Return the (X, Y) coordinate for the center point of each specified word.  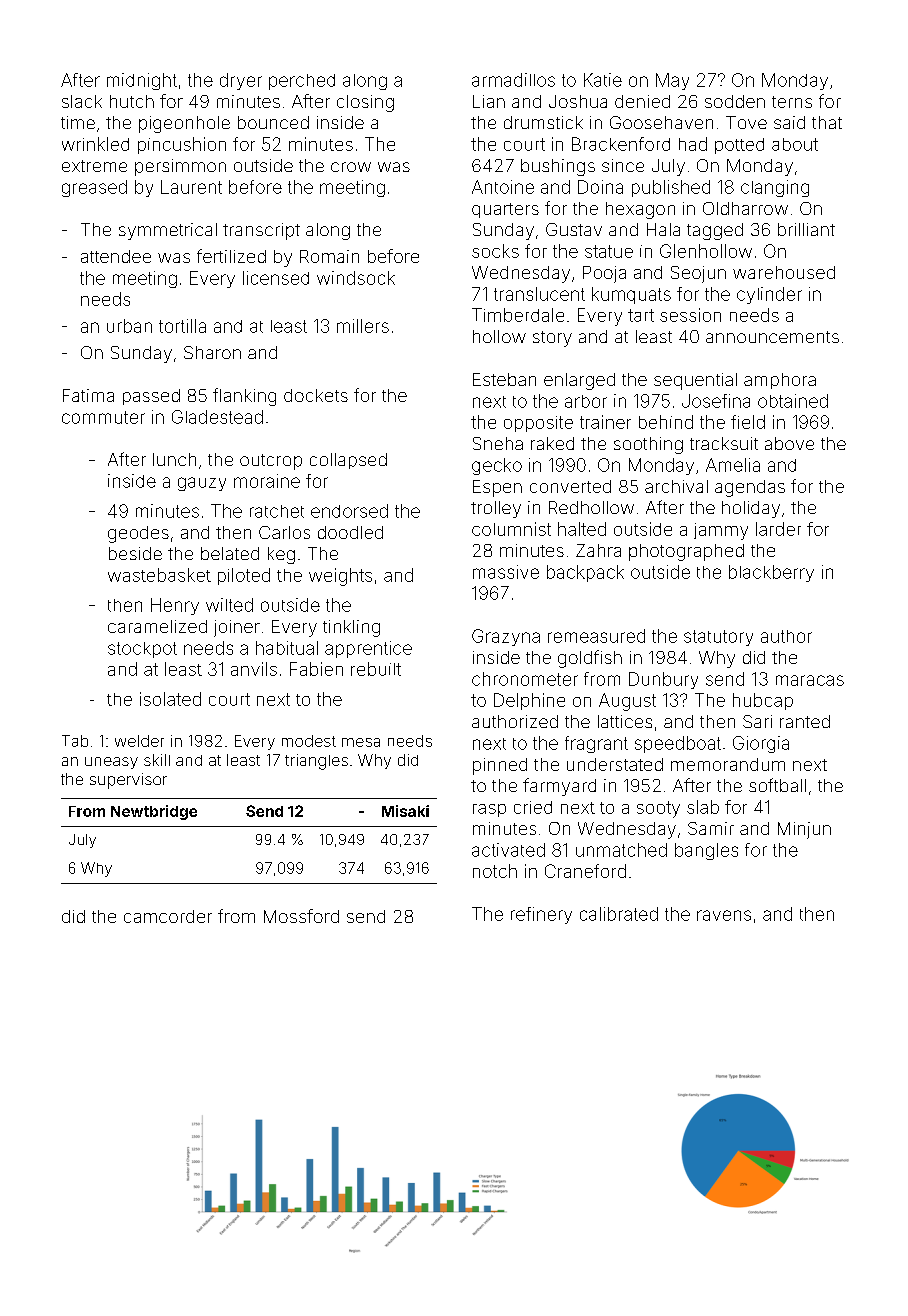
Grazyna (506, 637)
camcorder (168, 916)
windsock (356, 278)
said (789, 122)
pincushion (182, 145)
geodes (138, 534)
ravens (724, 915)
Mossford (301, 916)
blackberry (771, 573)
